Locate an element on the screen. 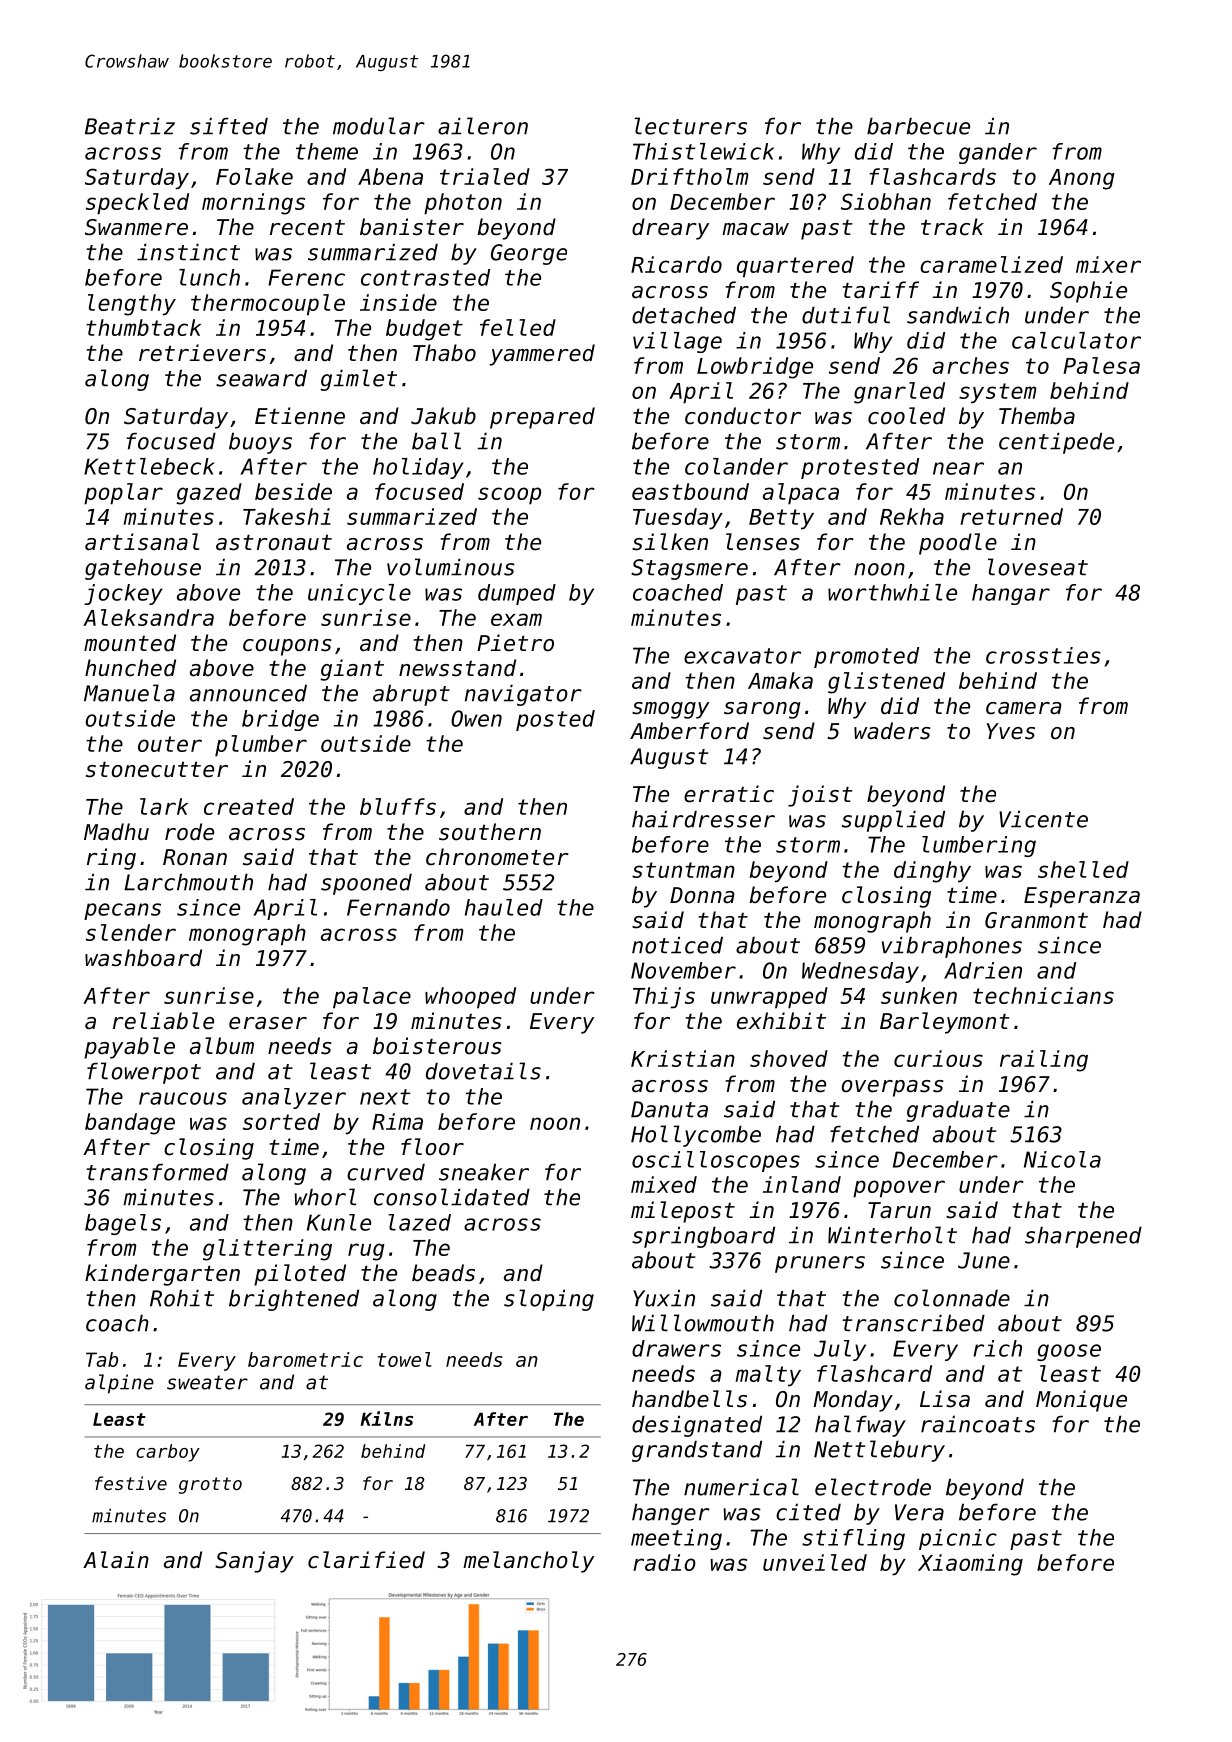 This screenshot has height=1742, width=1232. shelled is located at coordinates (1083, 869).
